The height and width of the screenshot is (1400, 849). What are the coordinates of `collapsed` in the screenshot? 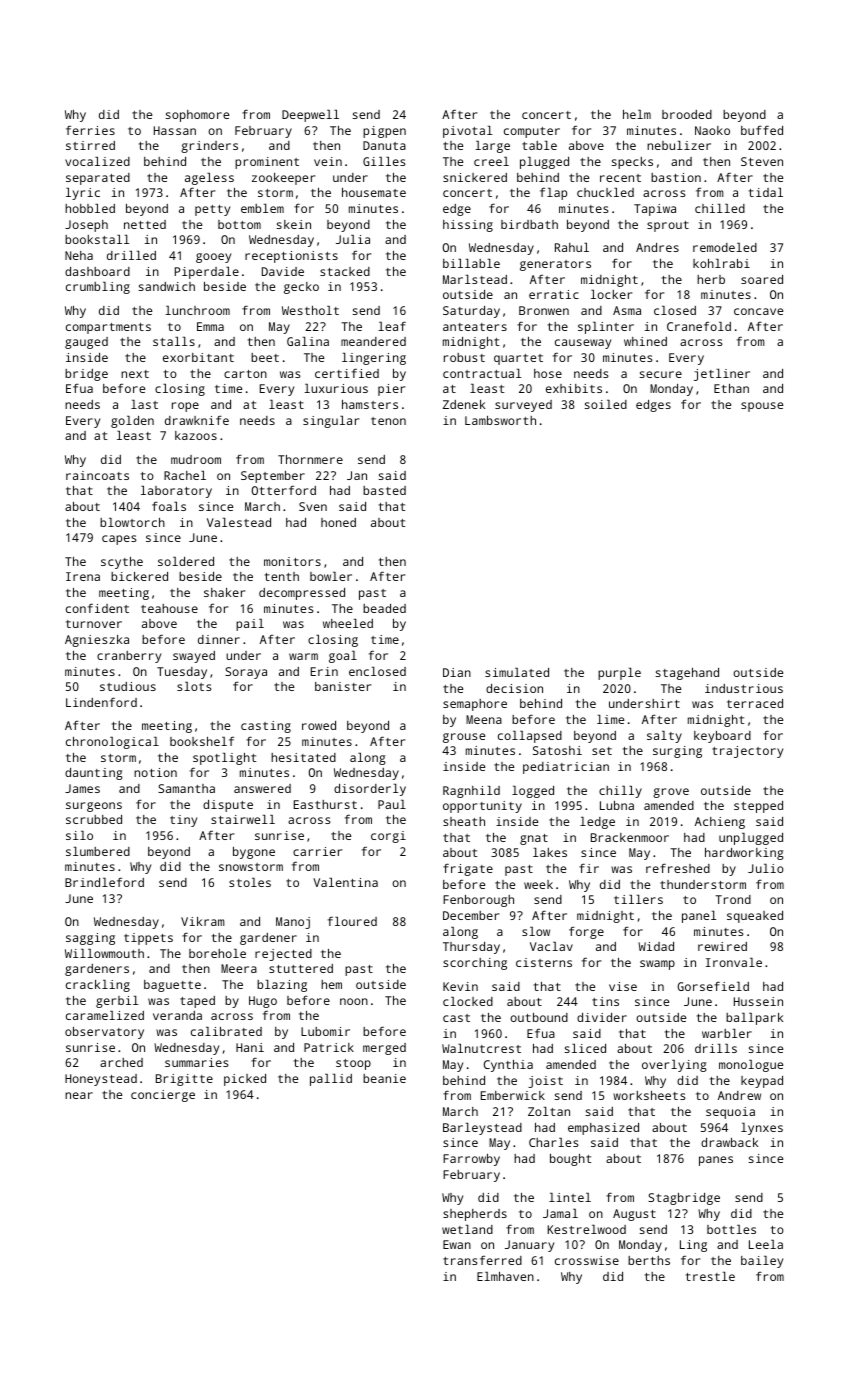 It's located at (530, 737).
